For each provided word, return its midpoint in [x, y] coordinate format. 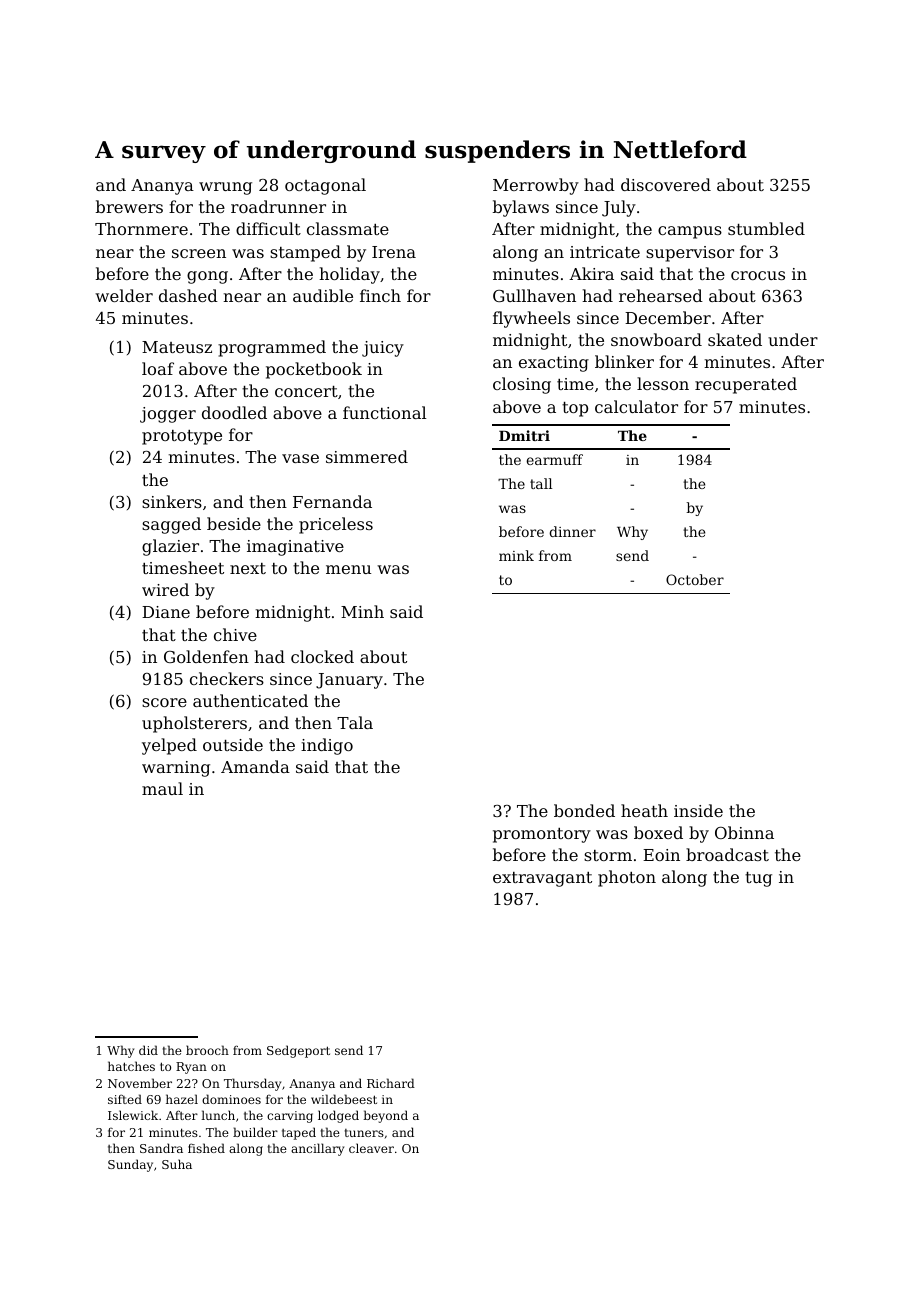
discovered [666, 184]
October [695, 579]
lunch [218, 1115]
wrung [225, 188]
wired [165, 589]
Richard [391, 1083]
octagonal [325, 186]
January [349, 681]
